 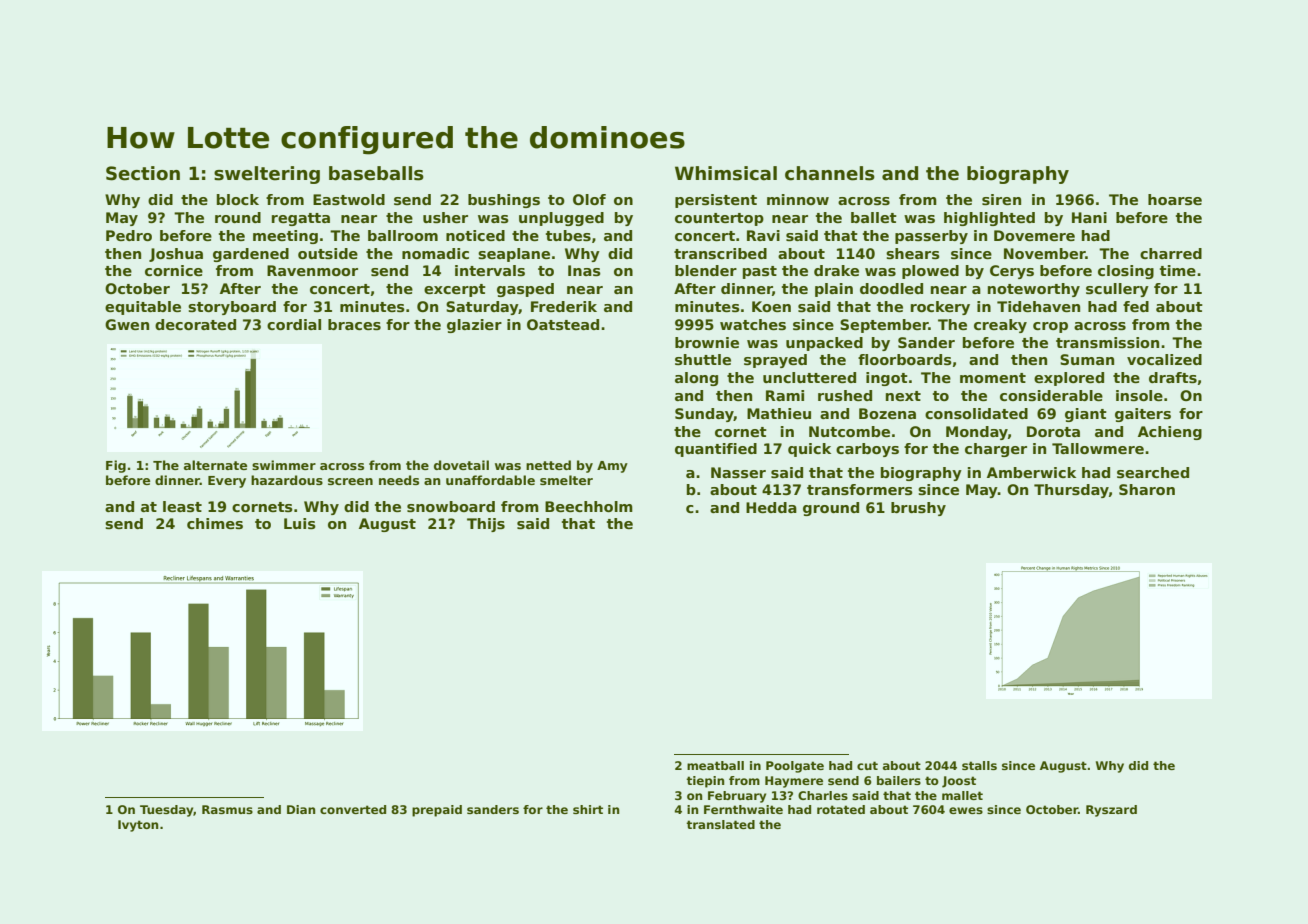 I want to click on stalls, so click(x=979, y=765).
